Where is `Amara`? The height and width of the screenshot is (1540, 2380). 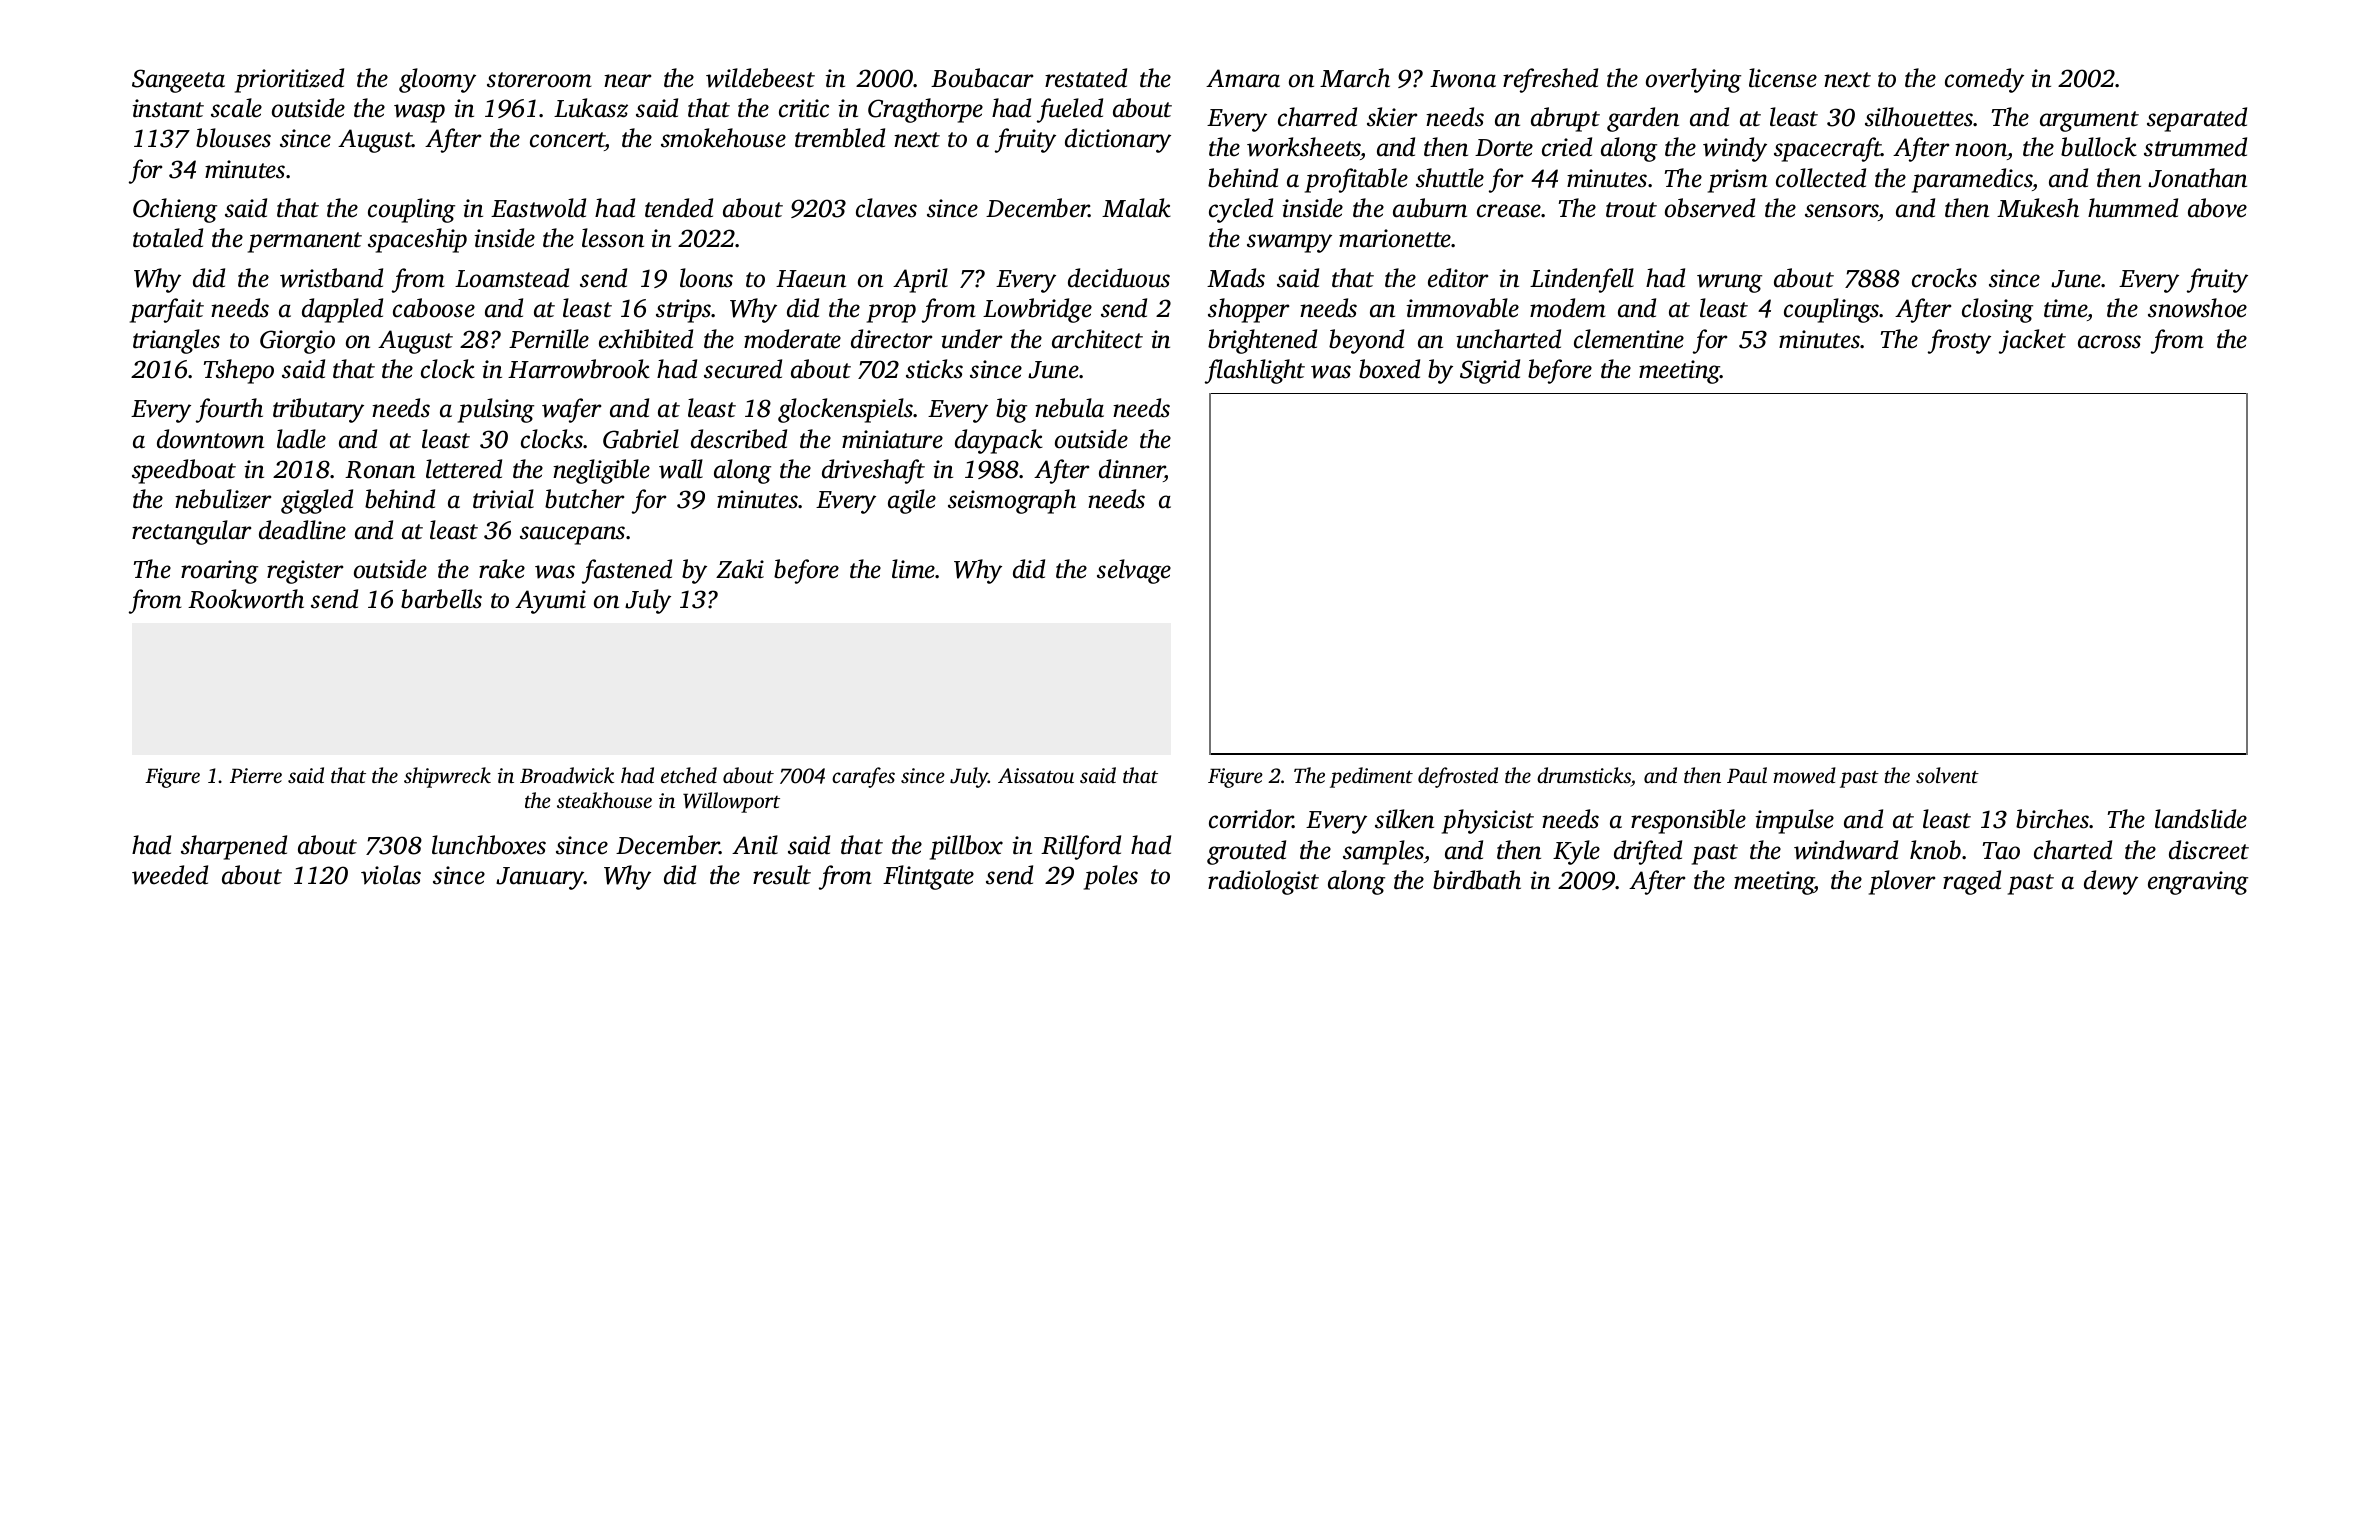 Amara is located at coordinates (1243, 78).
